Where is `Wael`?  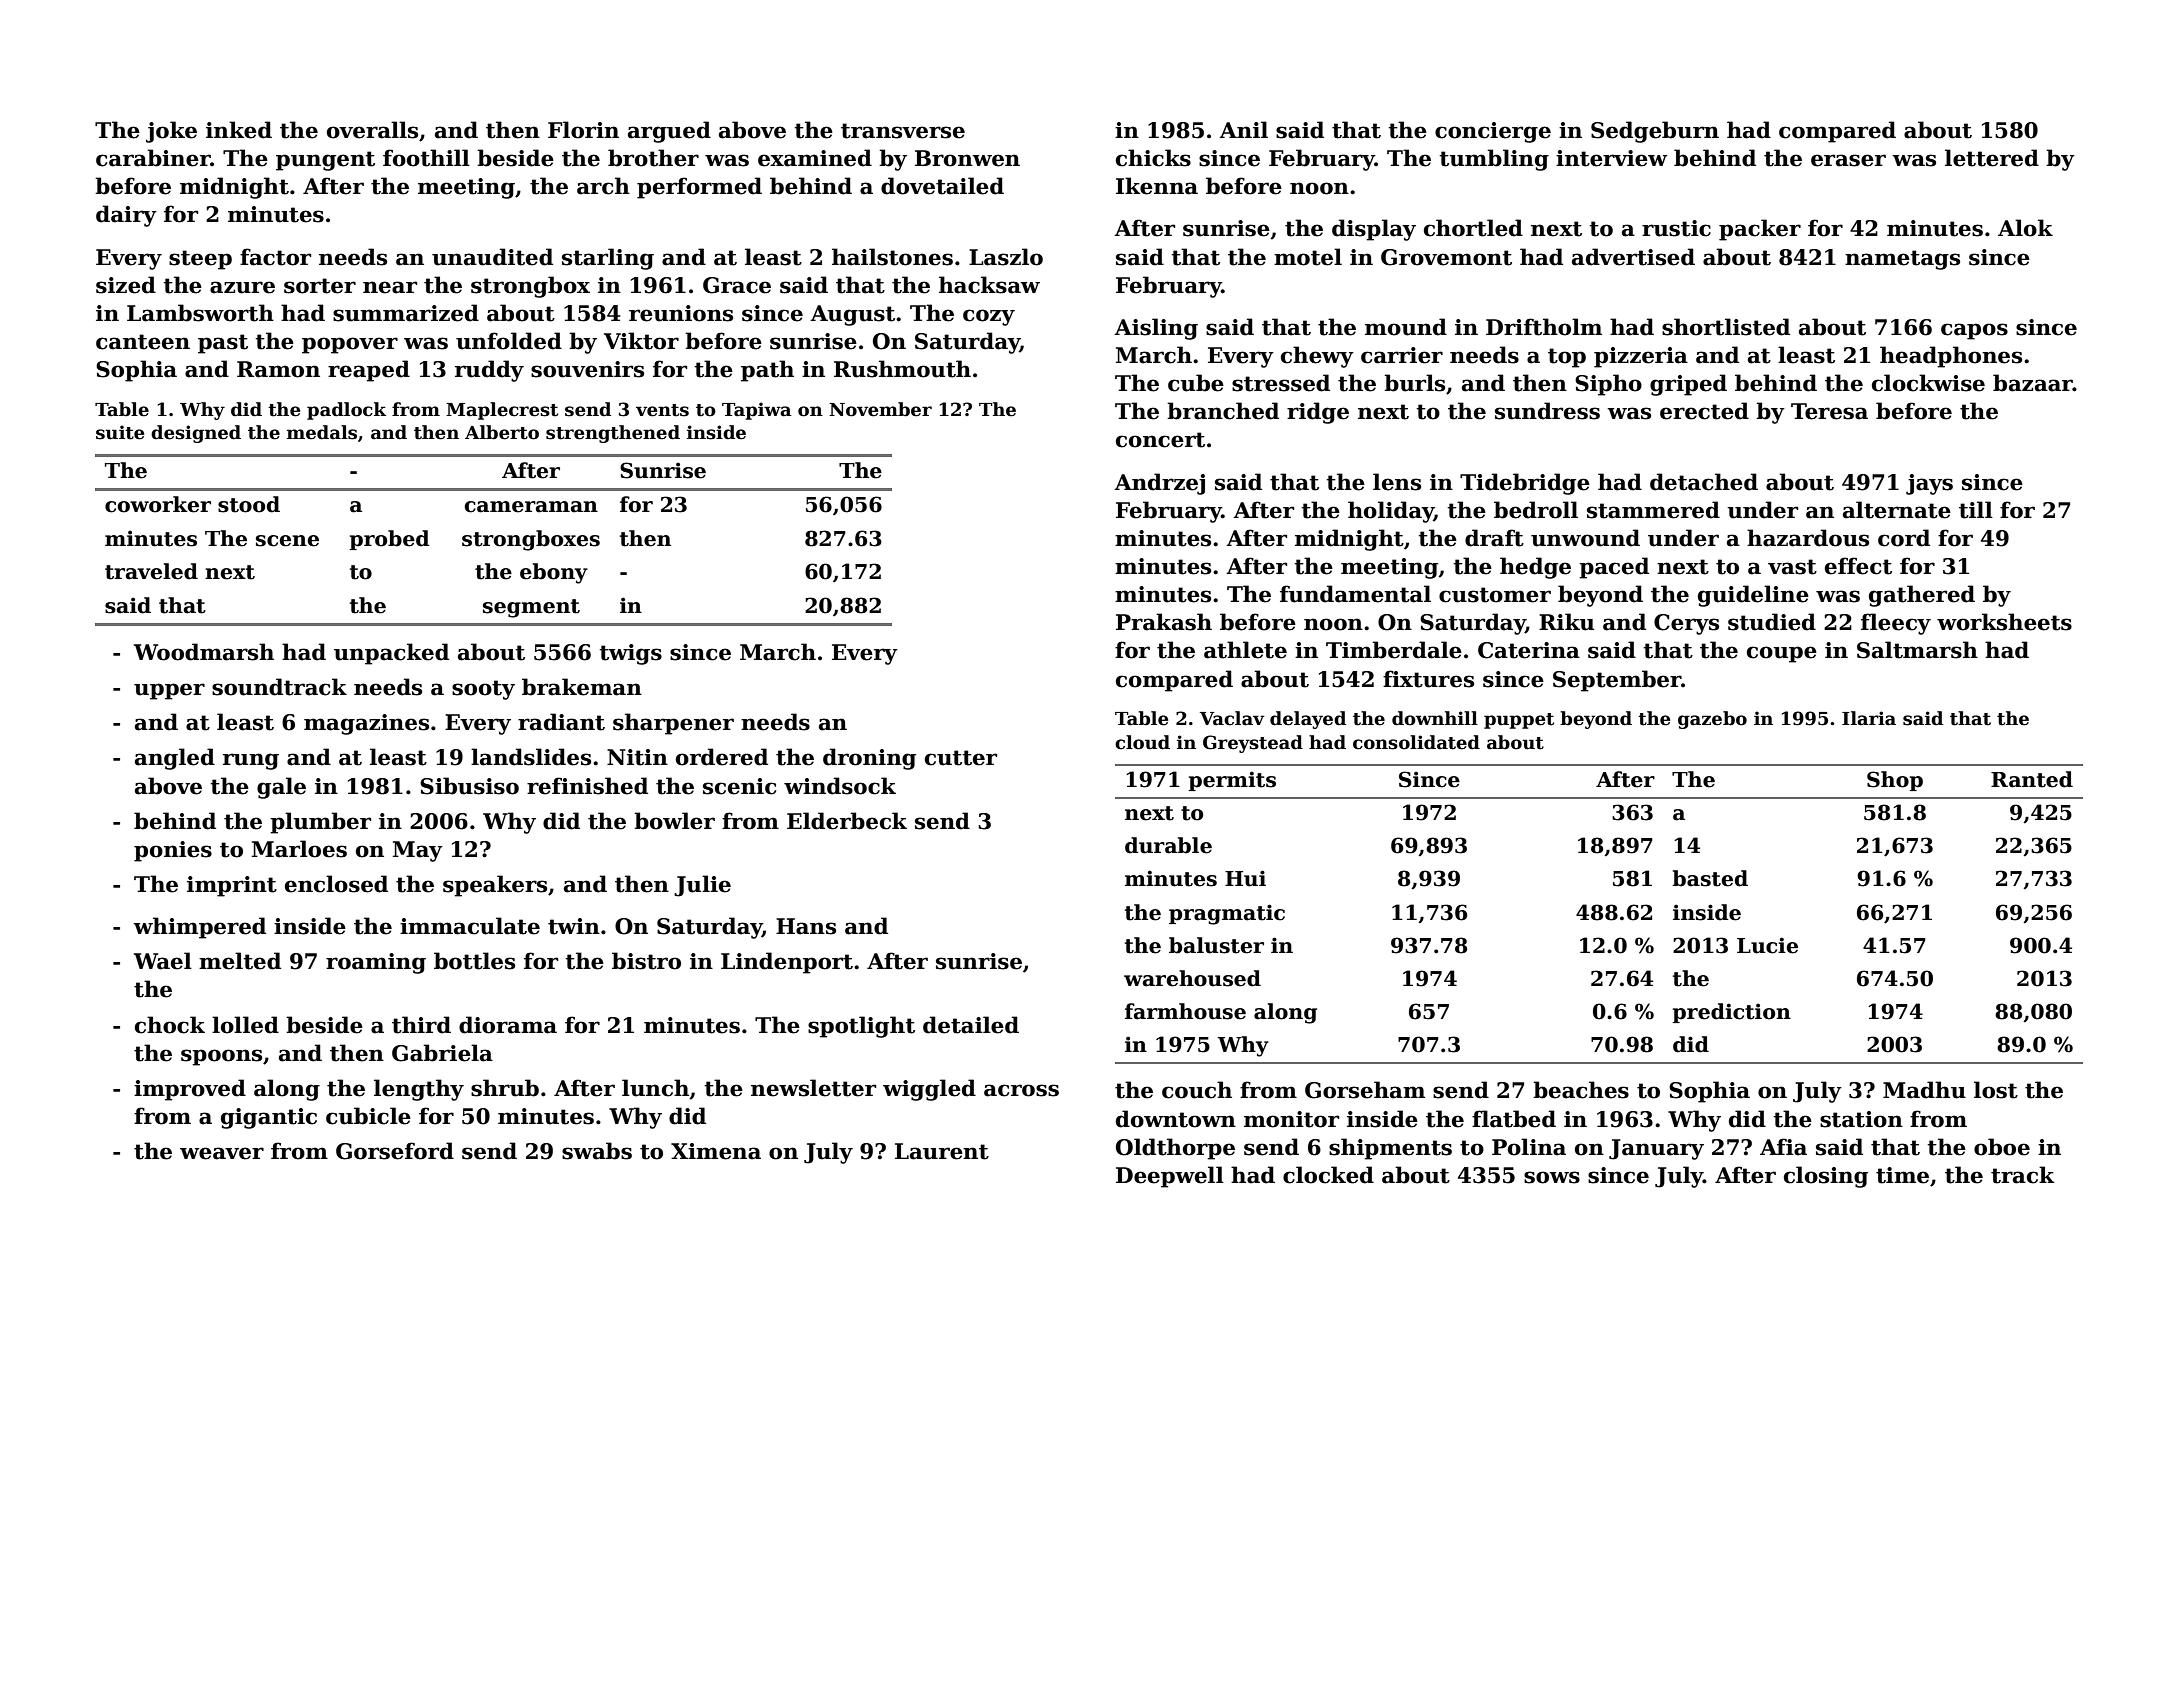 Wael is located at coordinates (163, 961).
